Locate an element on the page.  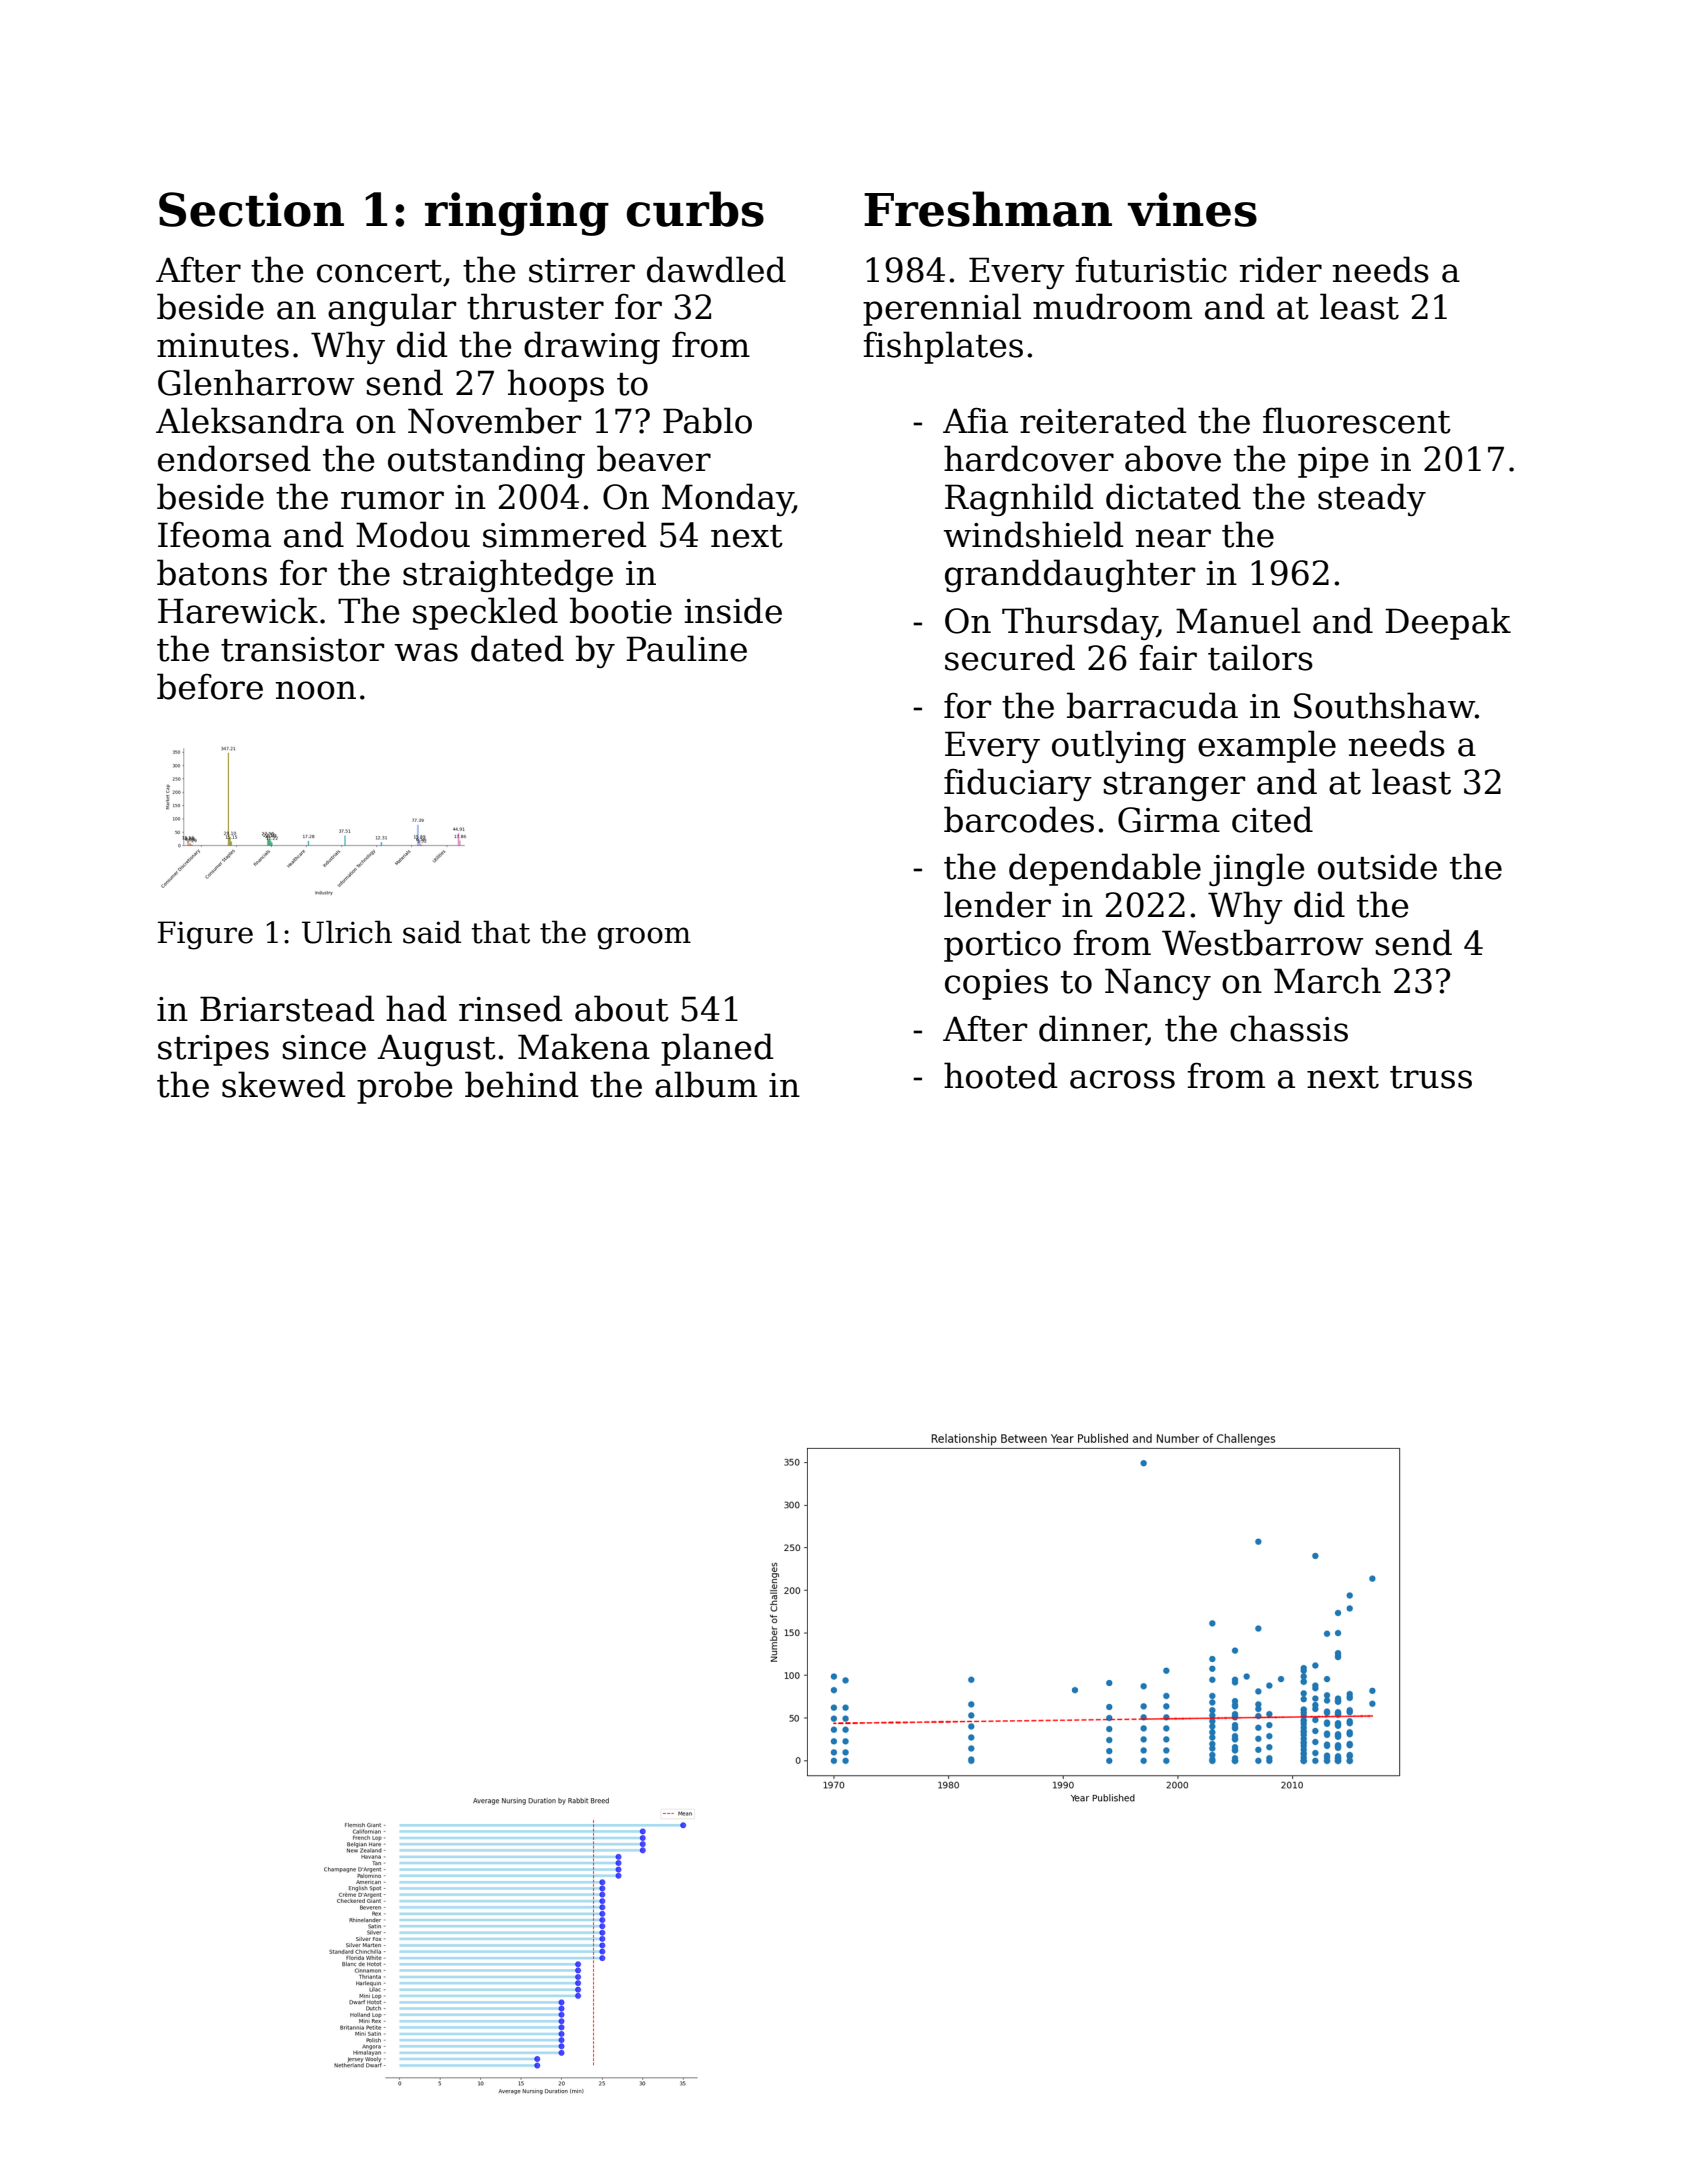
stripes is located at coordinates (213, 1050).
